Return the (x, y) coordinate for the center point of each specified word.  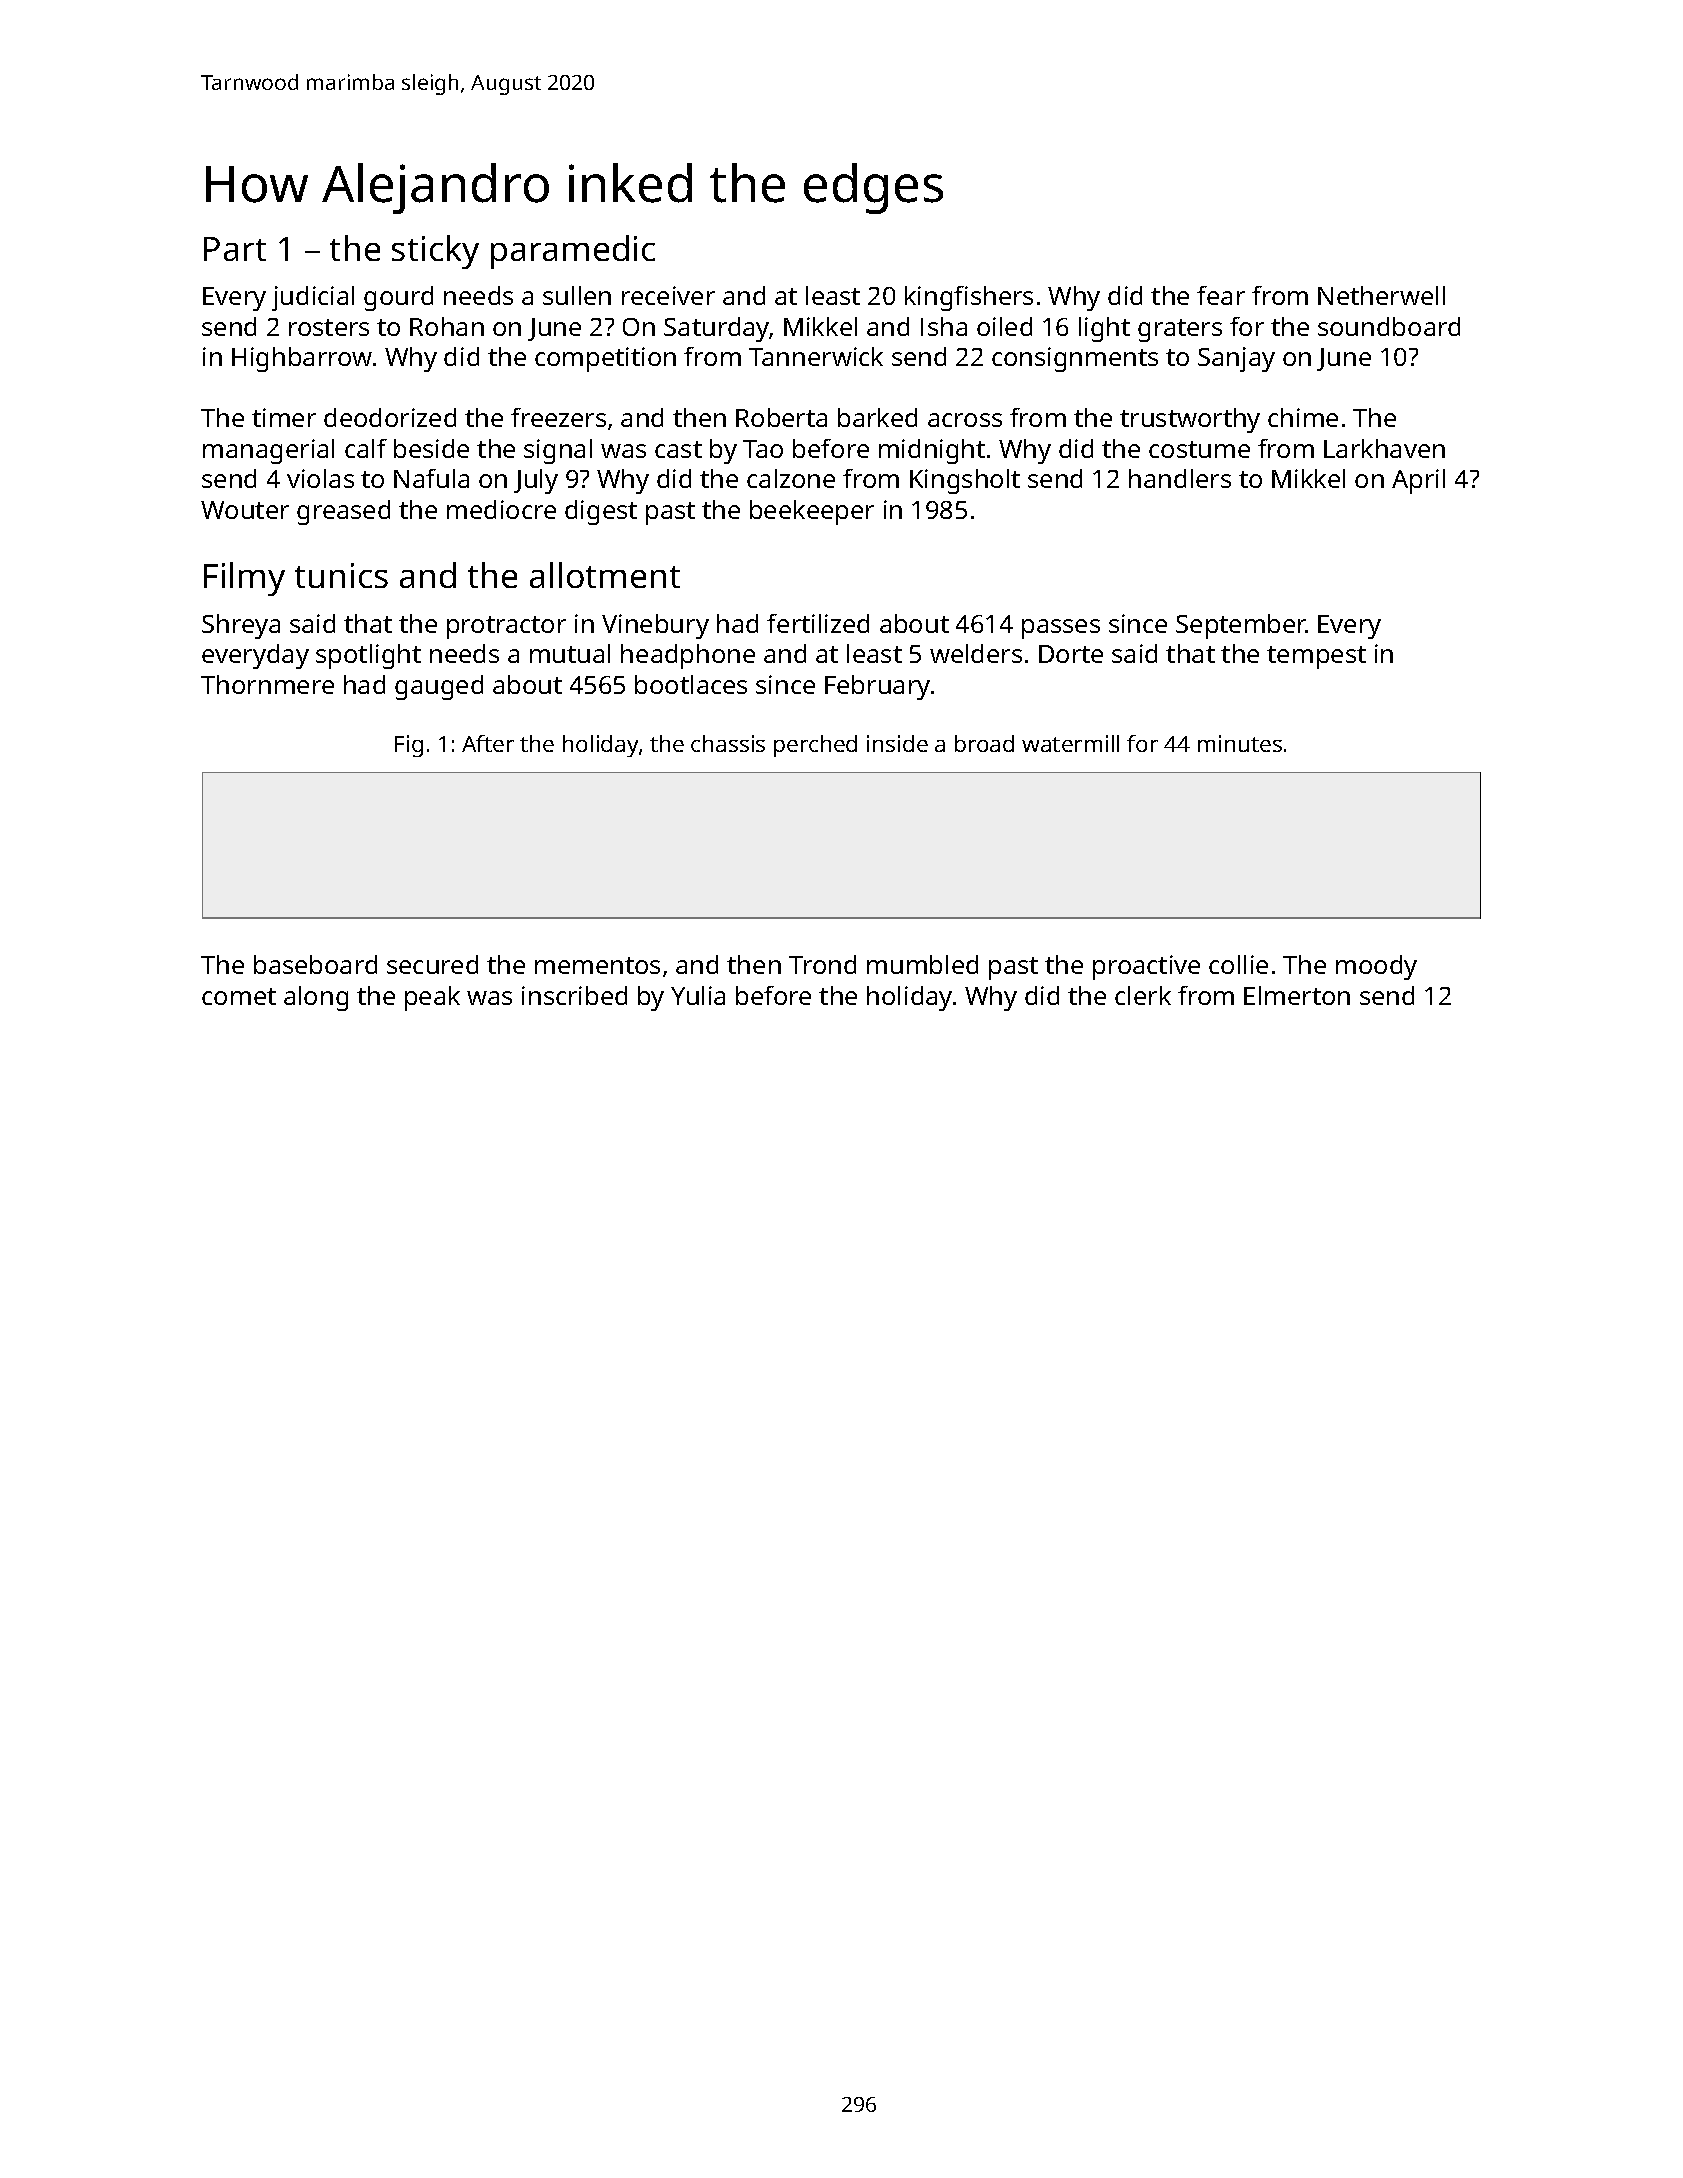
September (1241, 626)
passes (1061, 629)
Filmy (244, 579)
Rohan (447, 326)
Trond (822, 964)
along (316, 998)
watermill (1070, 743)
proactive (1146, 967)
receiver (668, 295)
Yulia (698, 995)
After (488, 743)
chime (1303, 417)
